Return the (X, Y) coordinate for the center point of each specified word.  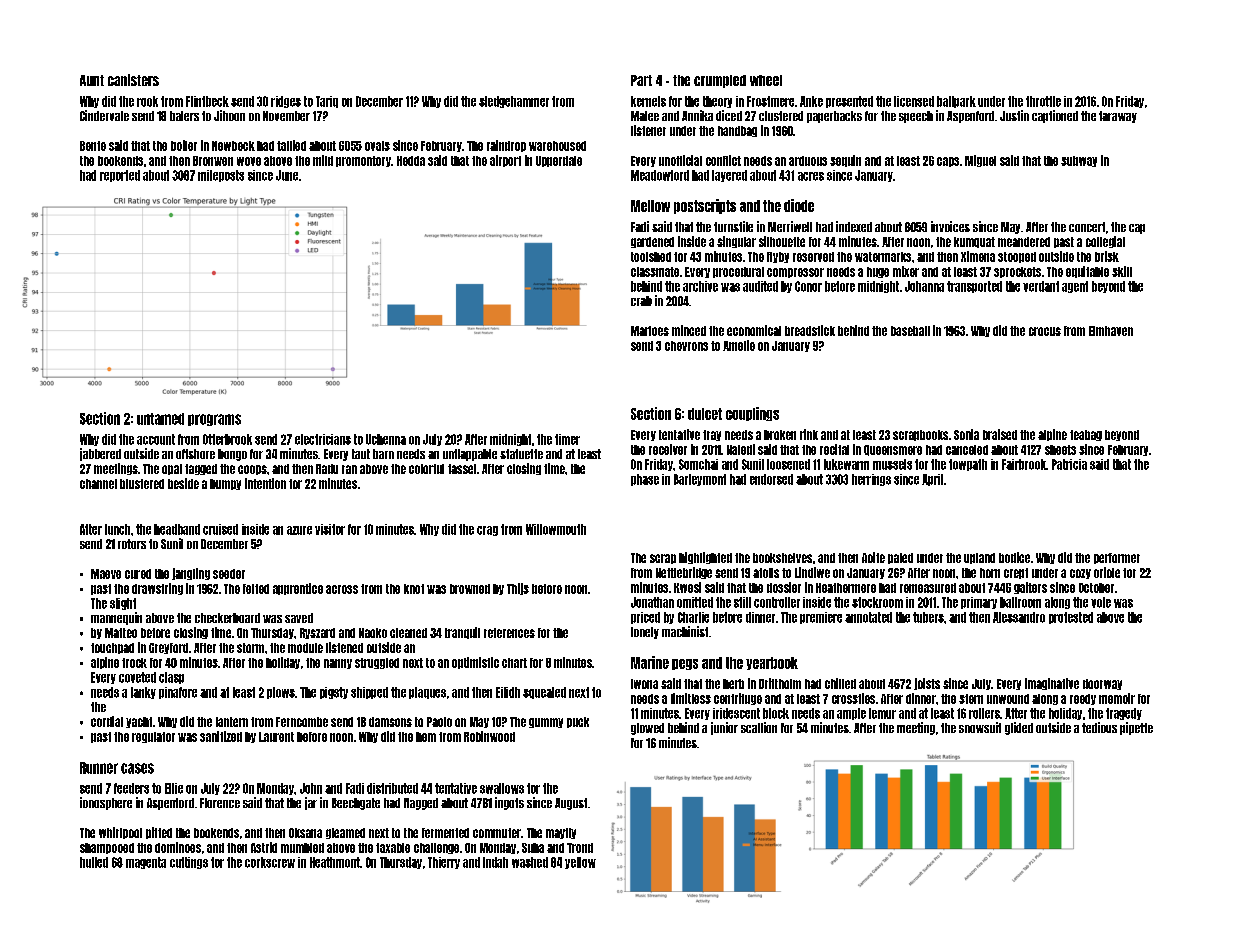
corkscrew (270, 862)
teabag (1086, 435)
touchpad (112, 648)
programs (214, 420)
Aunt (92, 80)
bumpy (225, 484)
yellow (580, 863)
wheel (766, 80)
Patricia (1069, 464)
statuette (521, 454)
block (776, 713)
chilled (840, 683)
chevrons (686, 346)
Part (641, 80)
